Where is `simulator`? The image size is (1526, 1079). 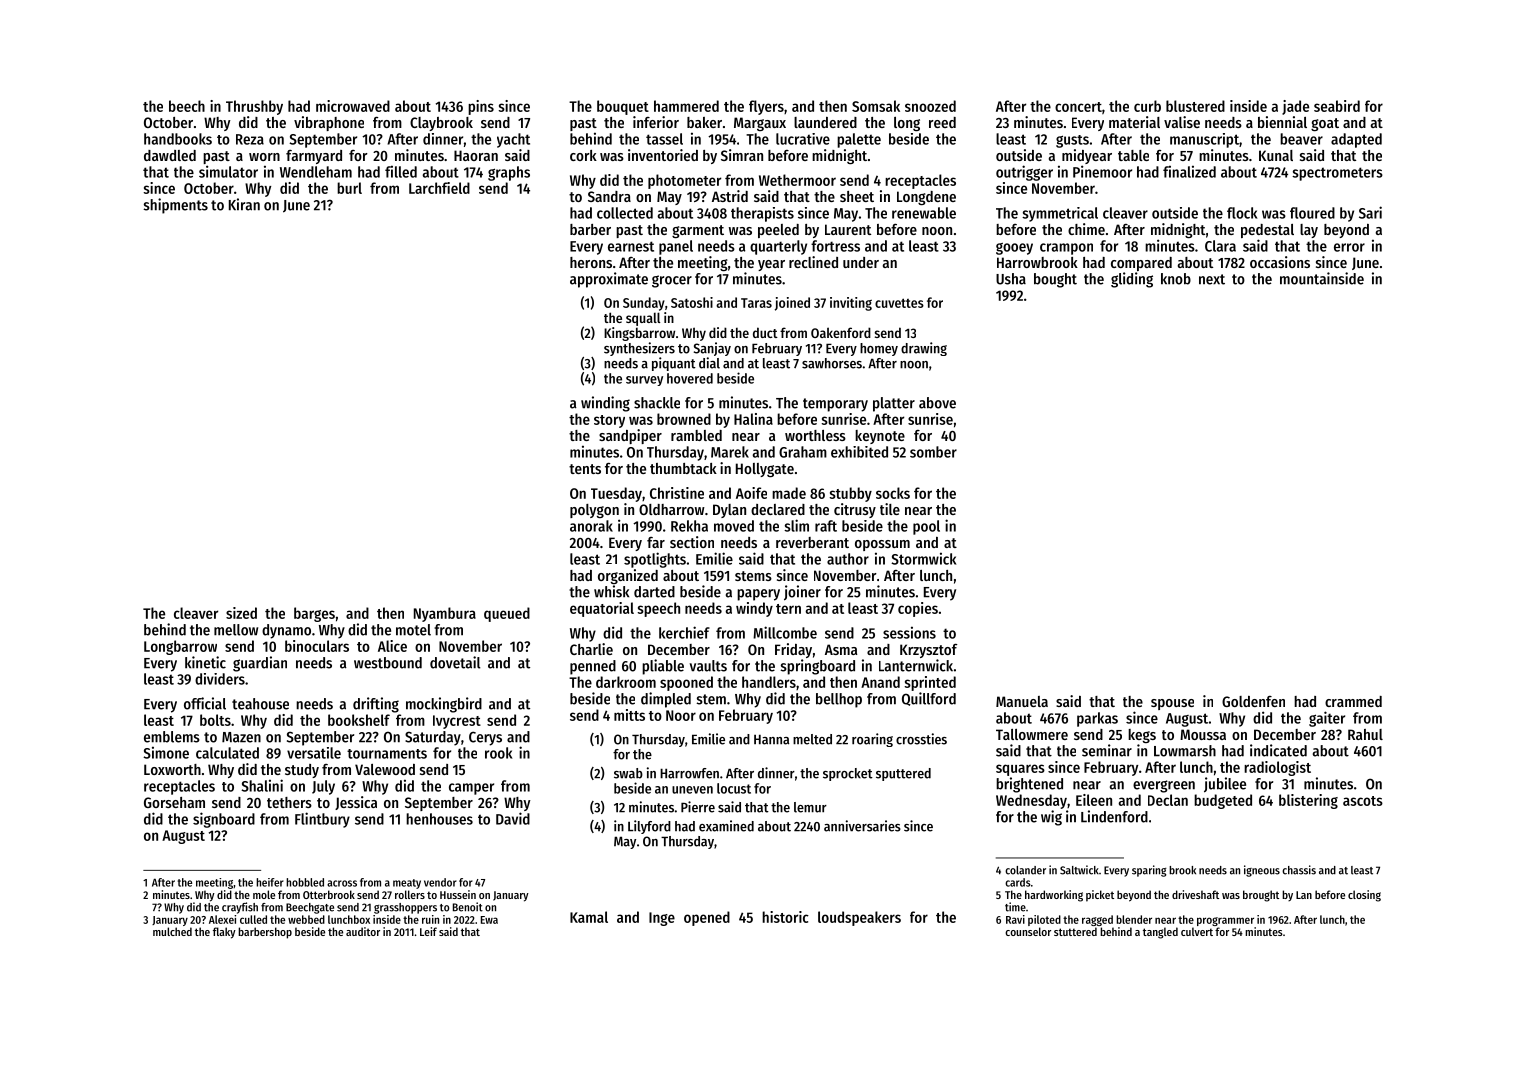
simulator is located at coordinates (228, 171).
